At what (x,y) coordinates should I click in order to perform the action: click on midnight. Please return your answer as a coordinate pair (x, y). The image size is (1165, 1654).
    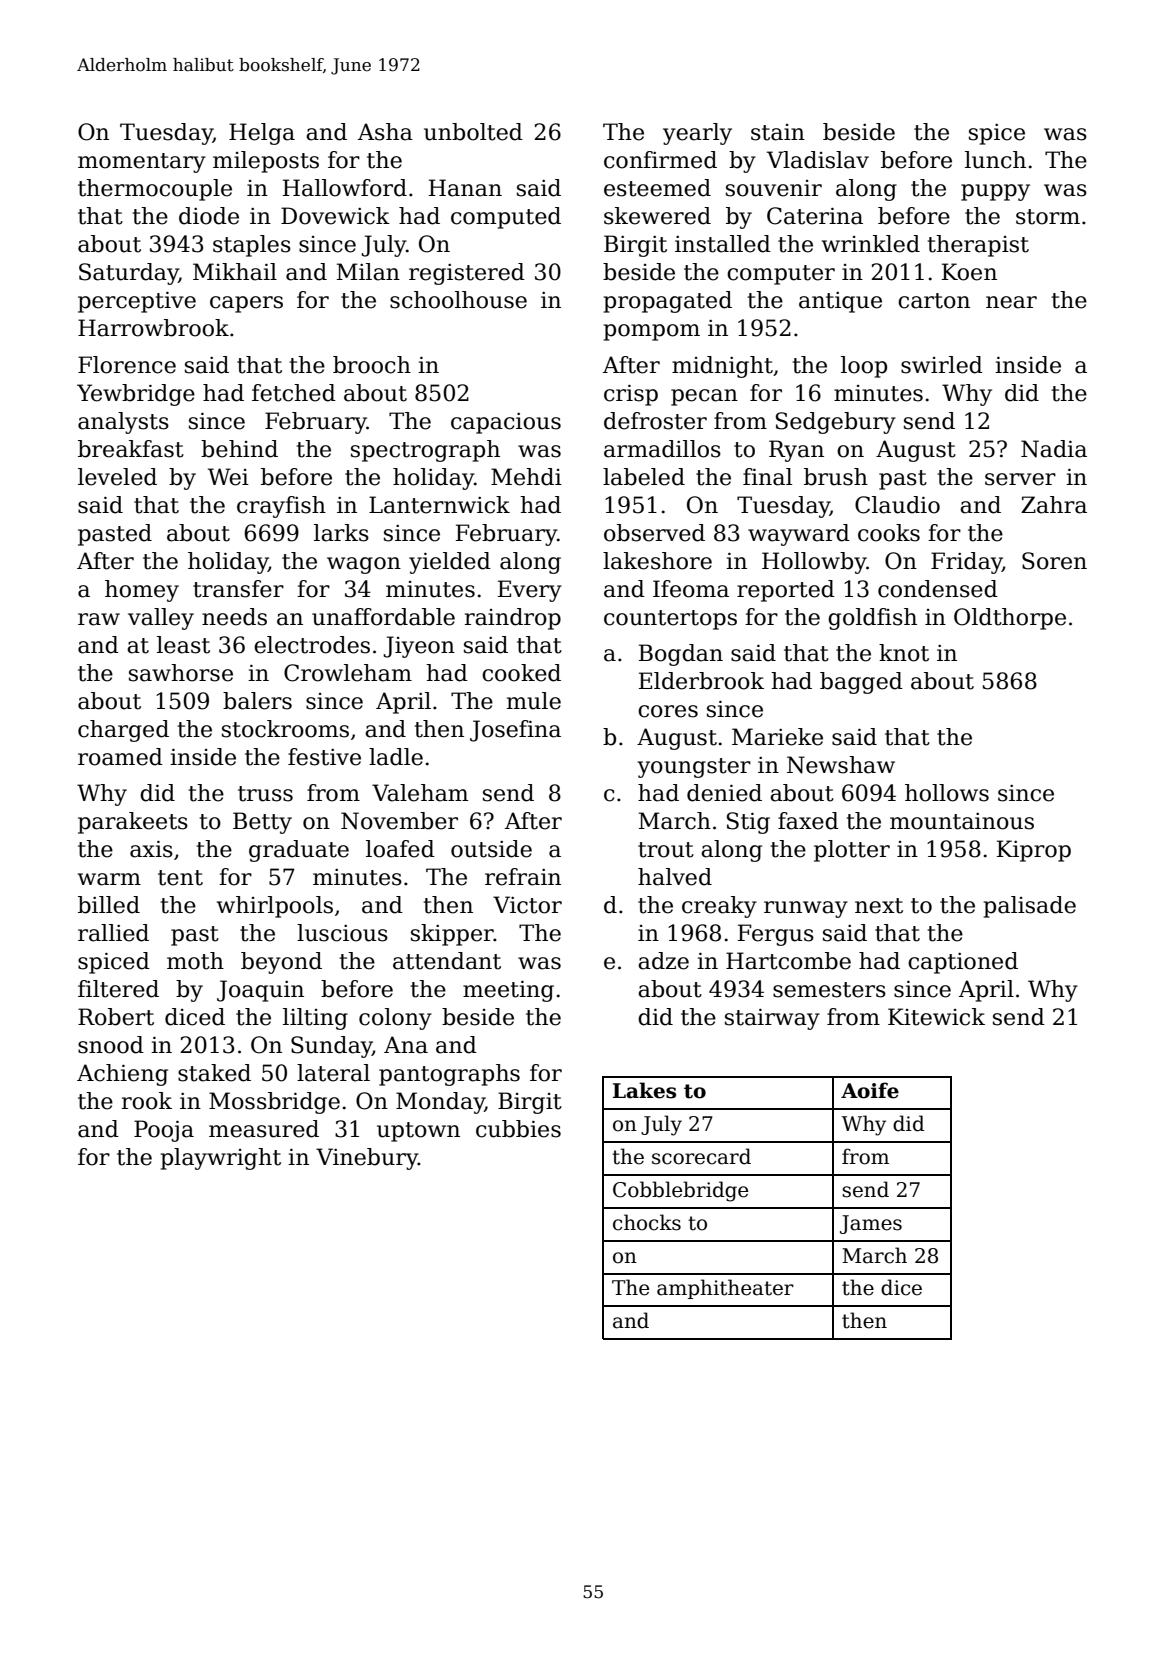
    Looking at the image, I should click on (722, 367).
